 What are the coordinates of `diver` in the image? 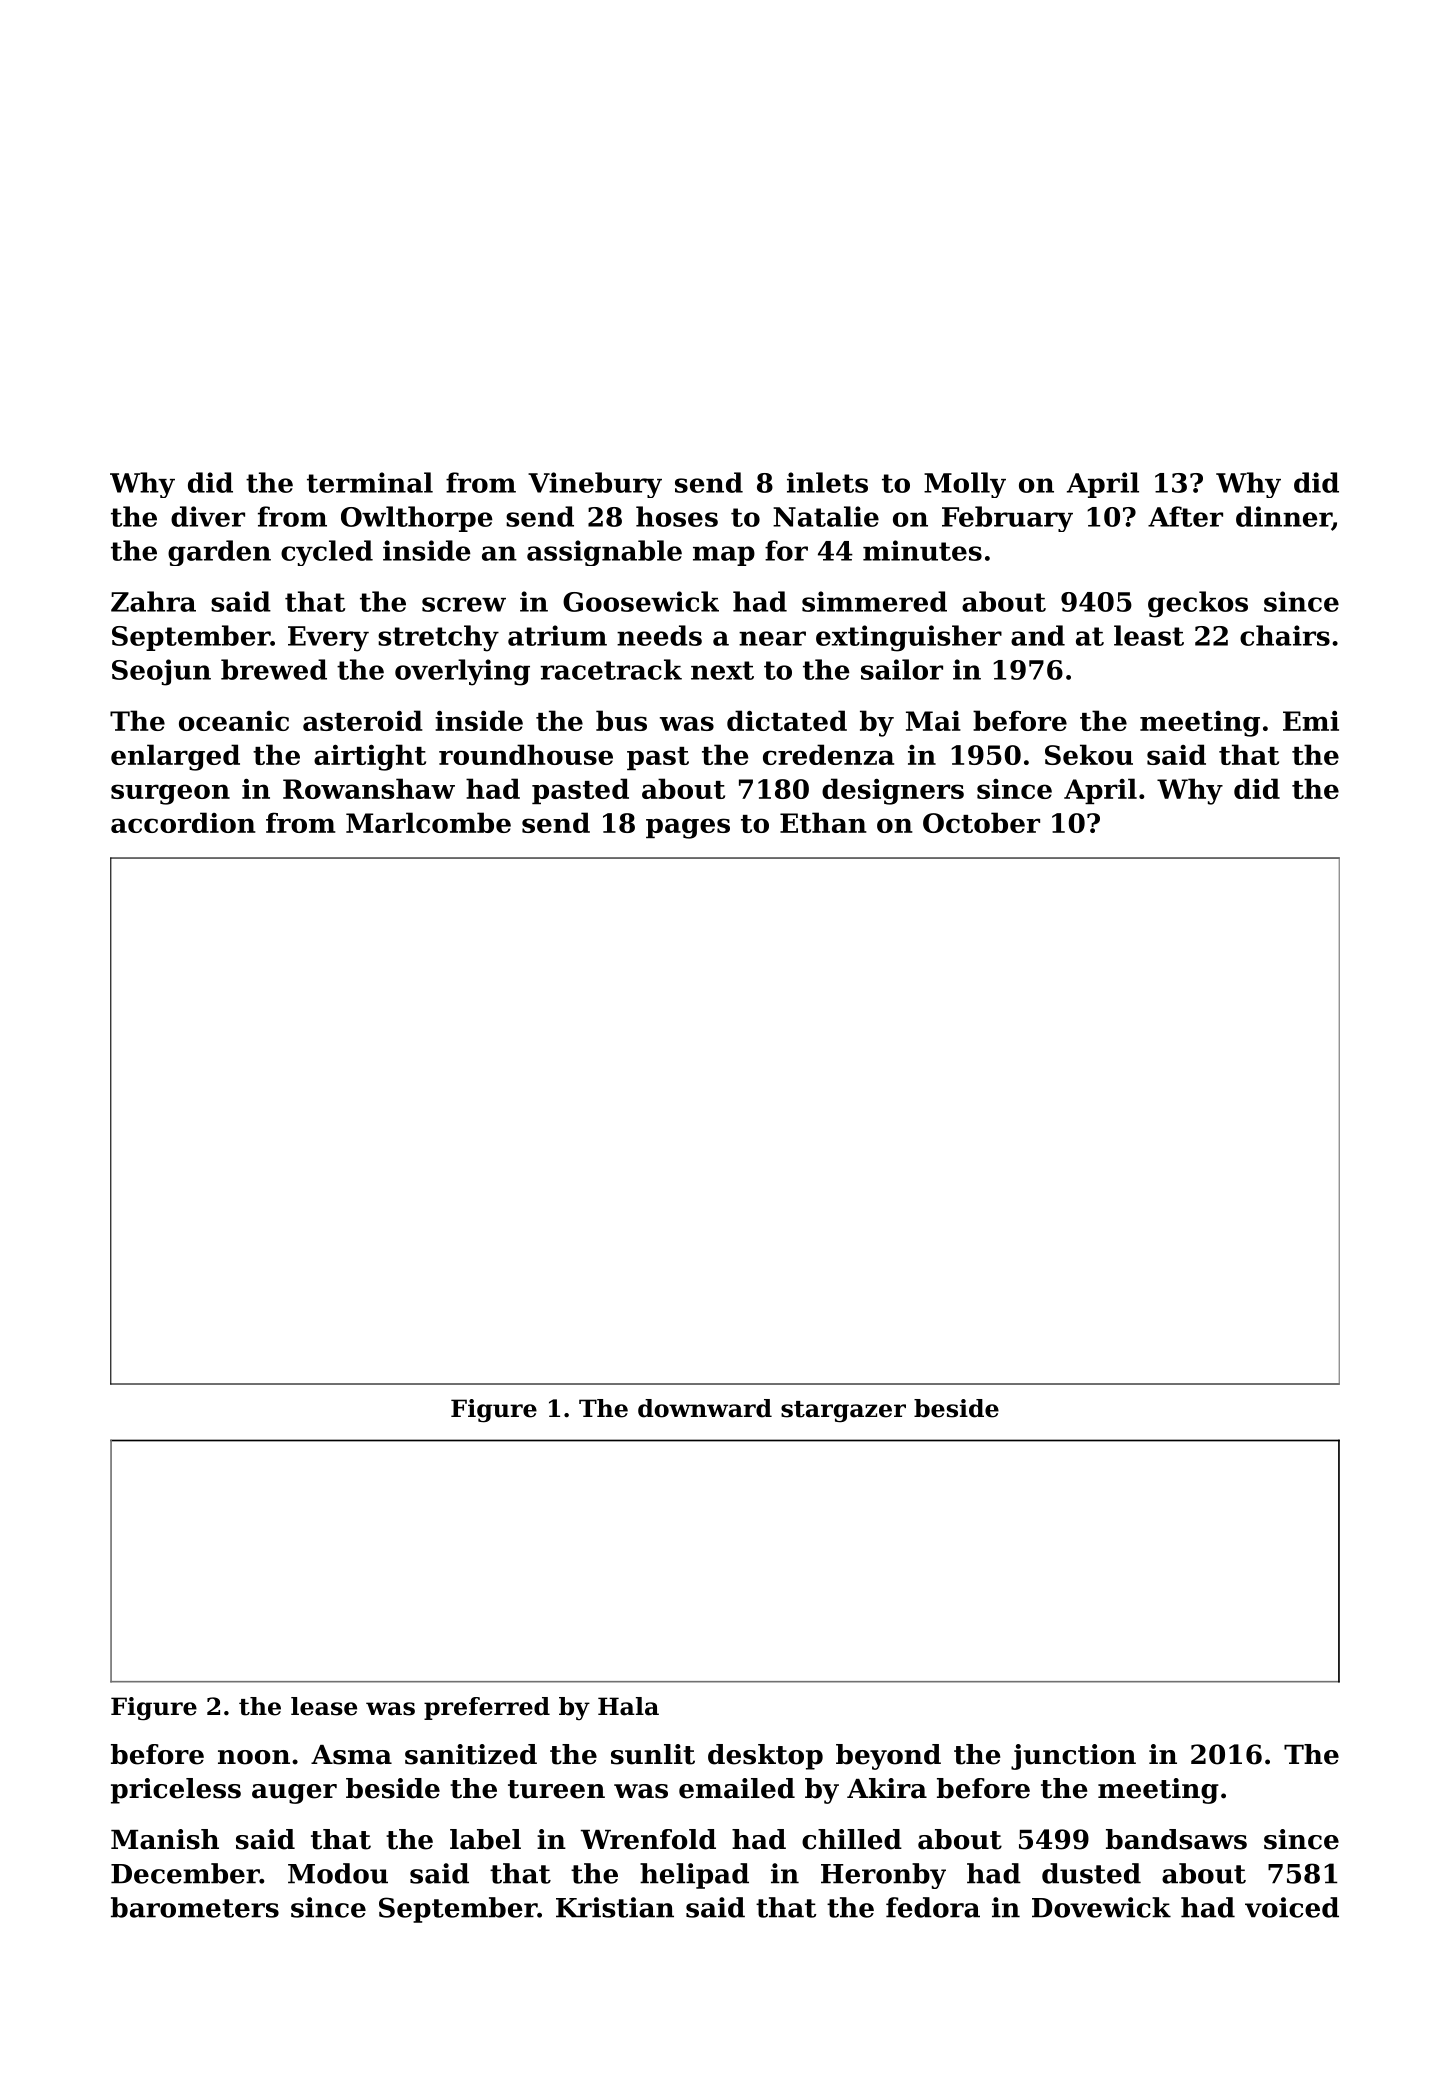 It's located at (208, 516).
